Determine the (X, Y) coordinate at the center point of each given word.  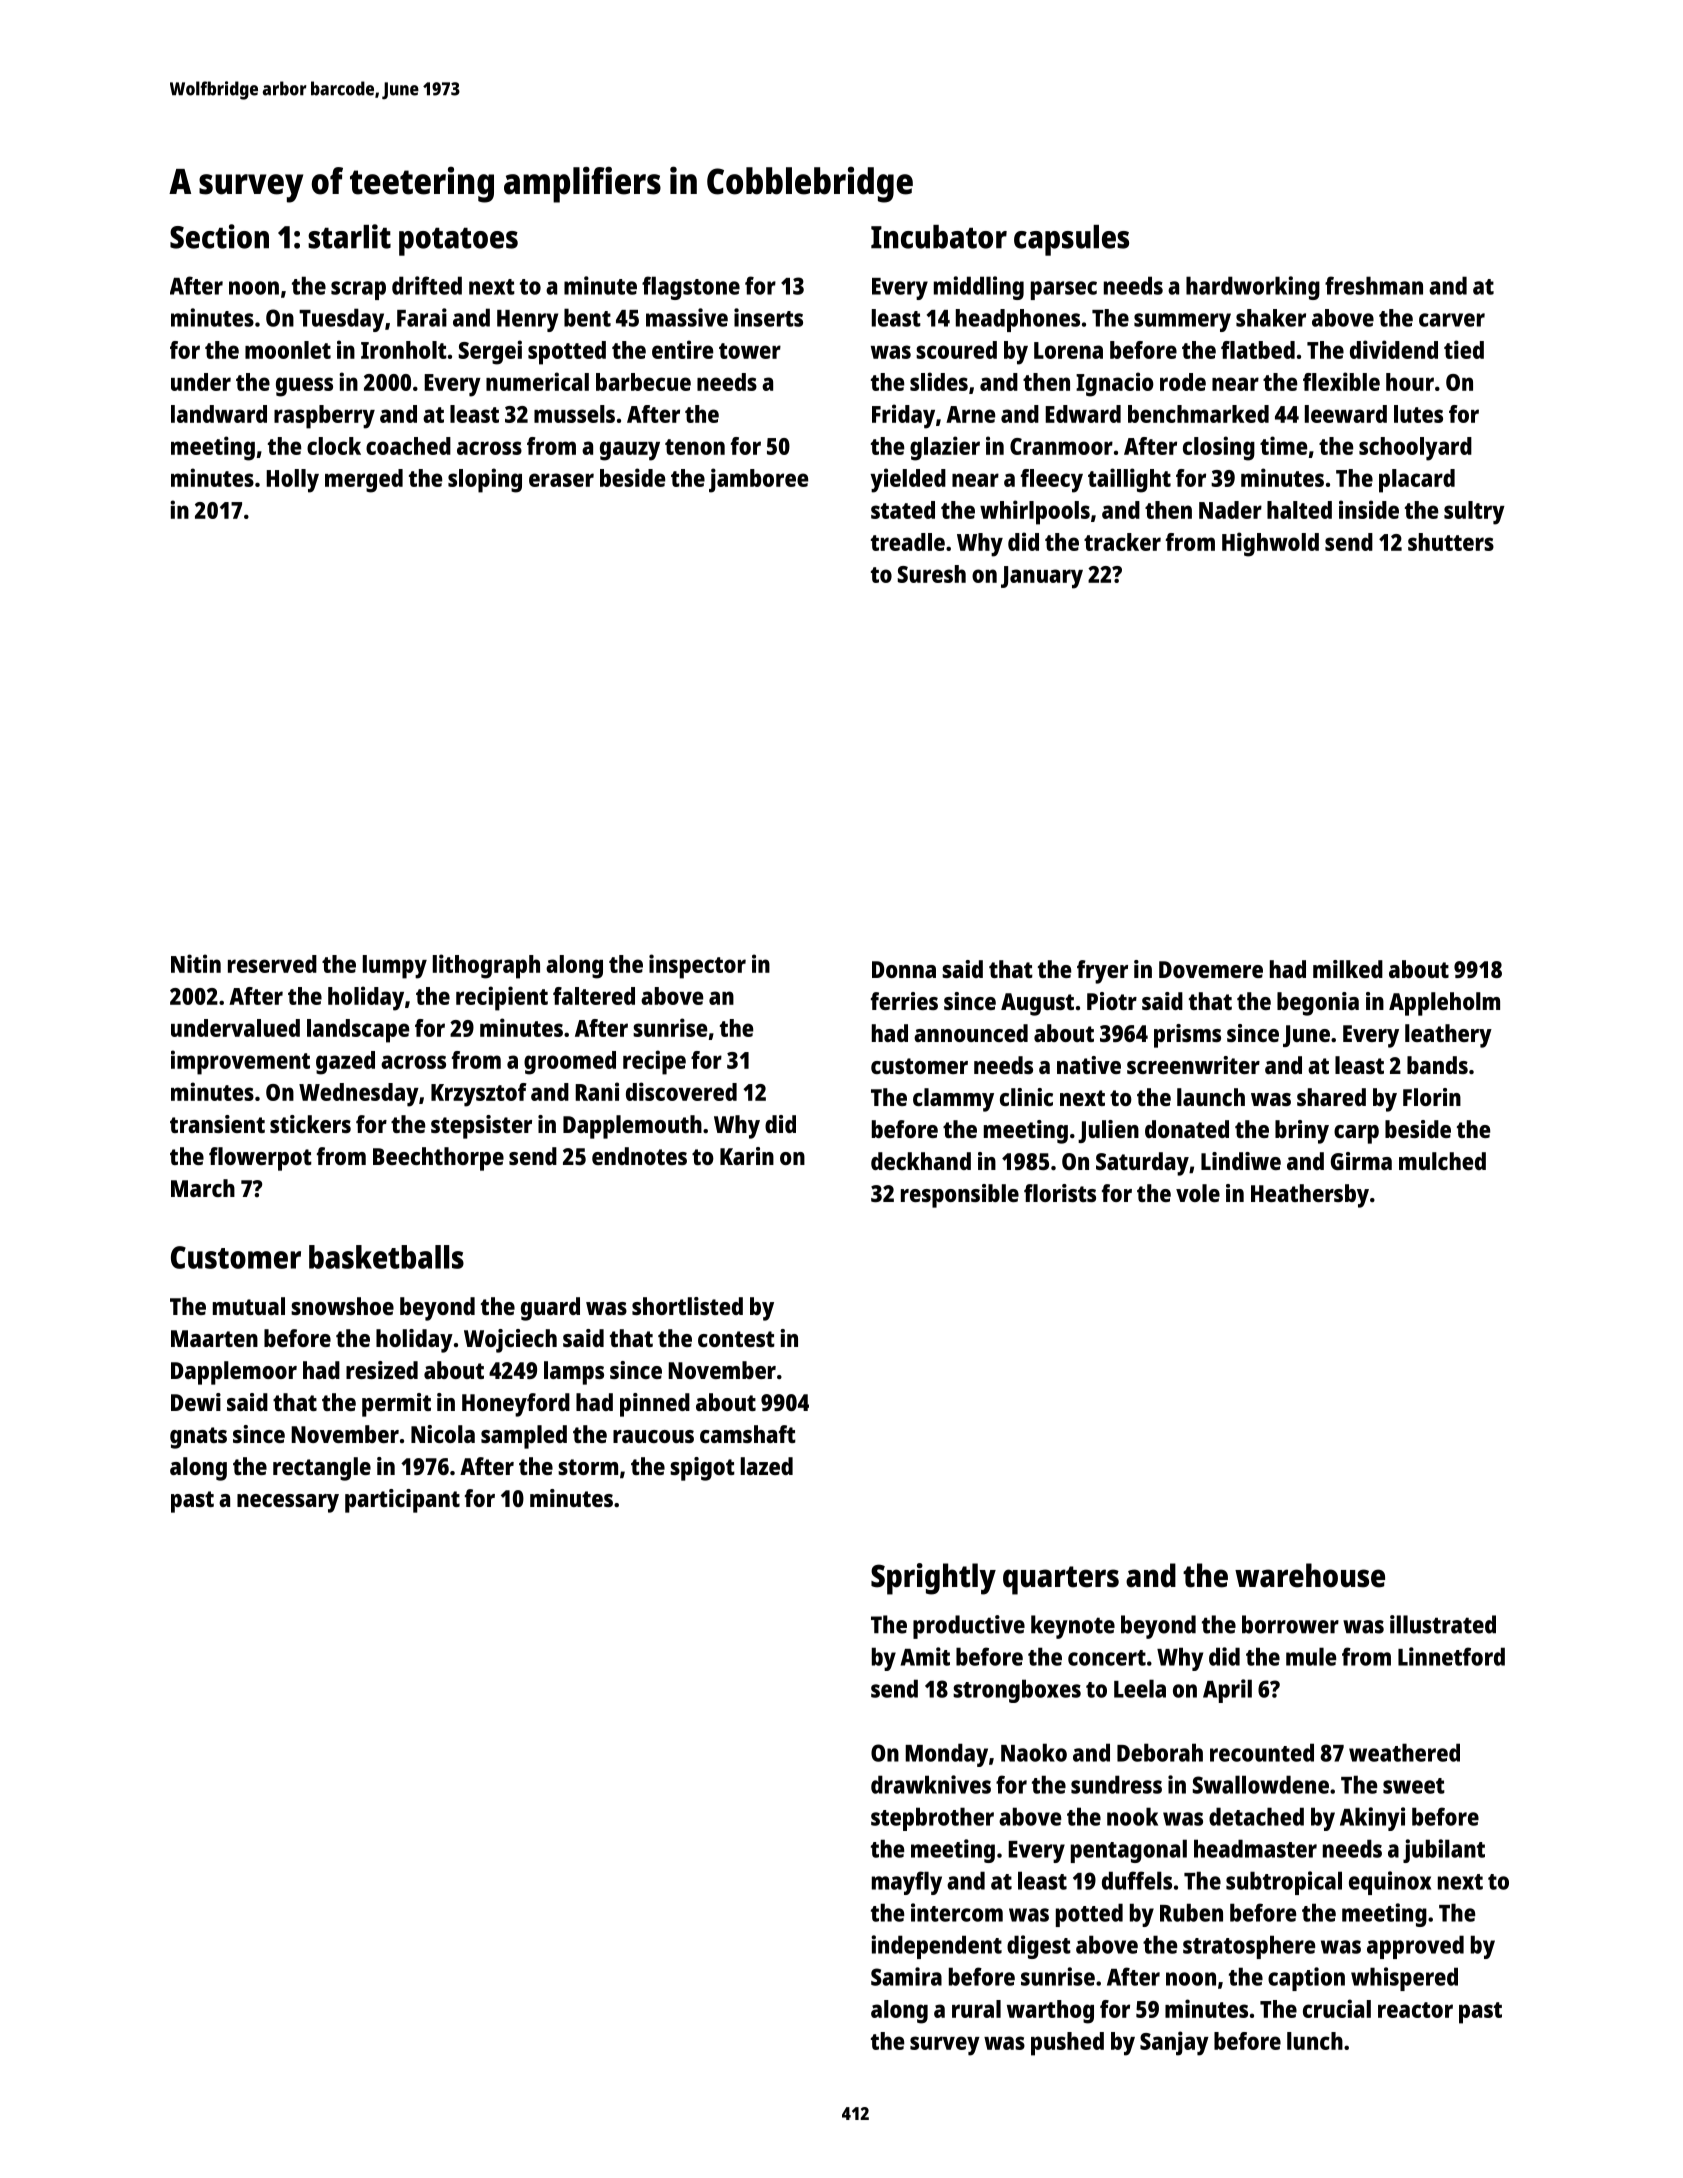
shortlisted (687, 1306)
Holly (292, 481)
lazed (767, 1466)
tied (1464, 349)
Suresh (932, 574)
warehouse (1310, 1575)
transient (217, 1124)
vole (1198, 1193)
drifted (427, 285)
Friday (903, 416)
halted (1299, 510)
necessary (288, 1503)
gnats (198, 1438)
